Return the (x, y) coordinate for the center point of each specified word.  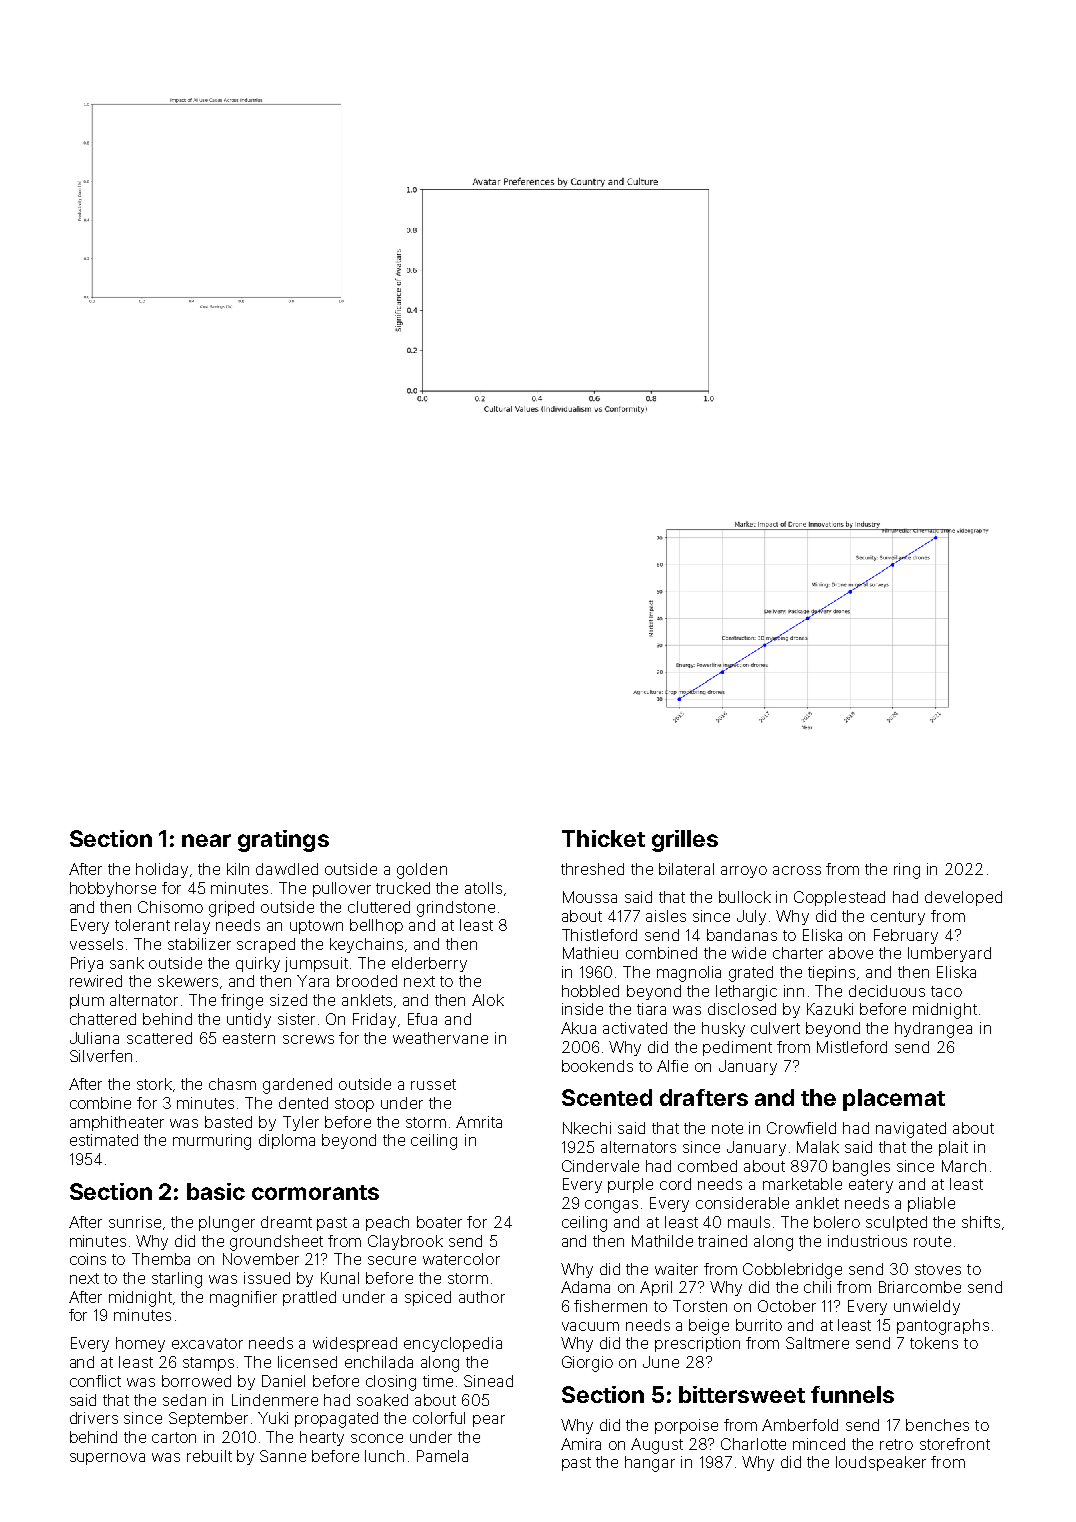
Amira (581, 1444)
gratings (283, 841)
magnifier (243, 1299)
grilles (685, 841)
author (482, 1297)
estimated (104, 1140)
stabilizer (199, 944)
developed (963, 898)
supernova (107, 1459)
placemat (894, 1100)
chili (817, 1287)
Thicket (603, 838)
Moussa (590, 897)
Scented (607, 1097)
